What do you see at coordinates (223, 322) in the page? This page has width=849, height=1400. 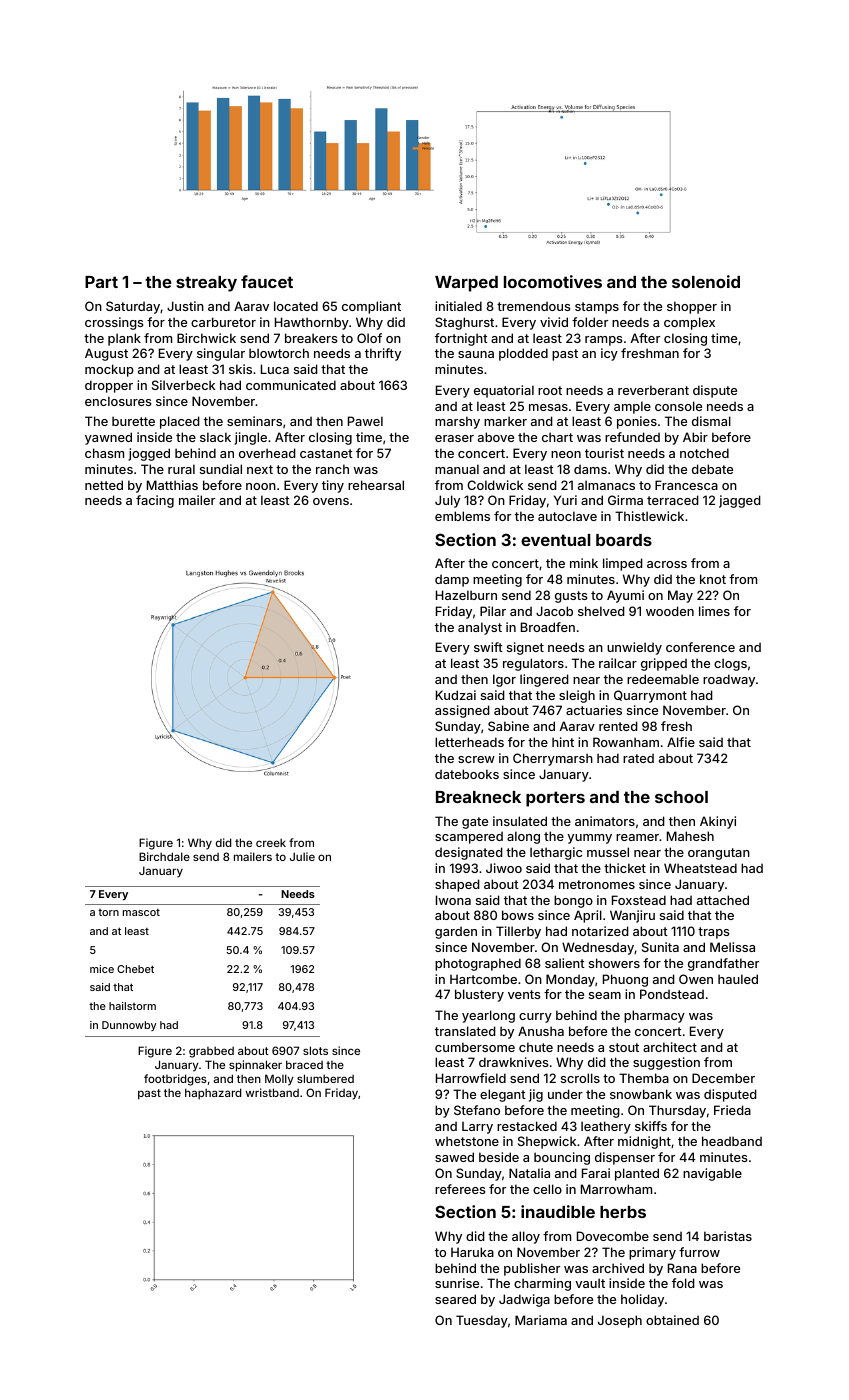 I see `carburetor` at bounding box center [223, 322].
